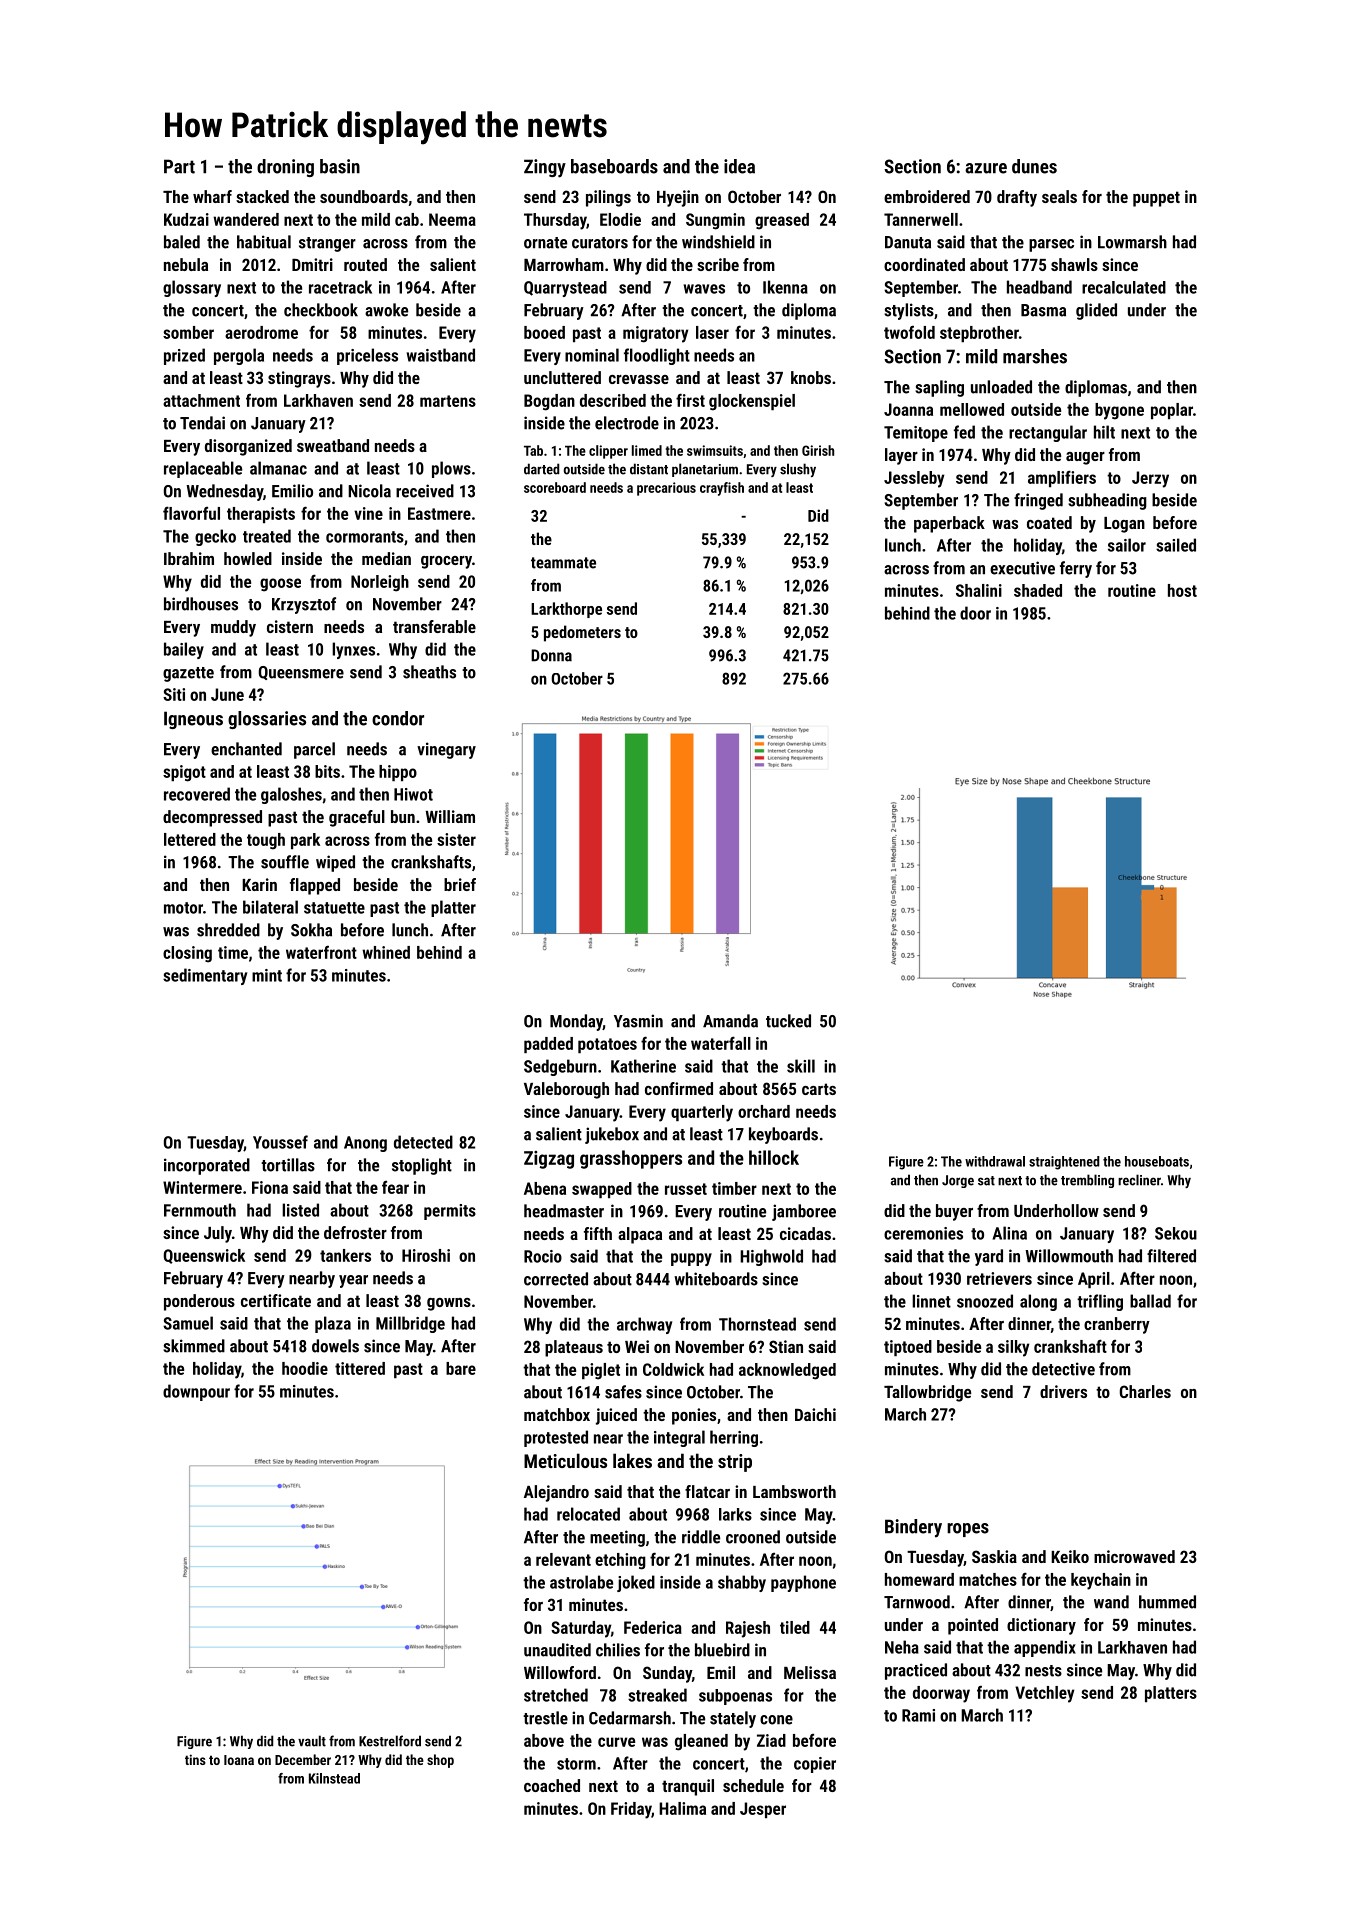 The height and width of the document is (1924, 1360). What do you see at coordinates (207, 1166) in the document?
I see `incorporated` at bounding box center [207, 1166].
